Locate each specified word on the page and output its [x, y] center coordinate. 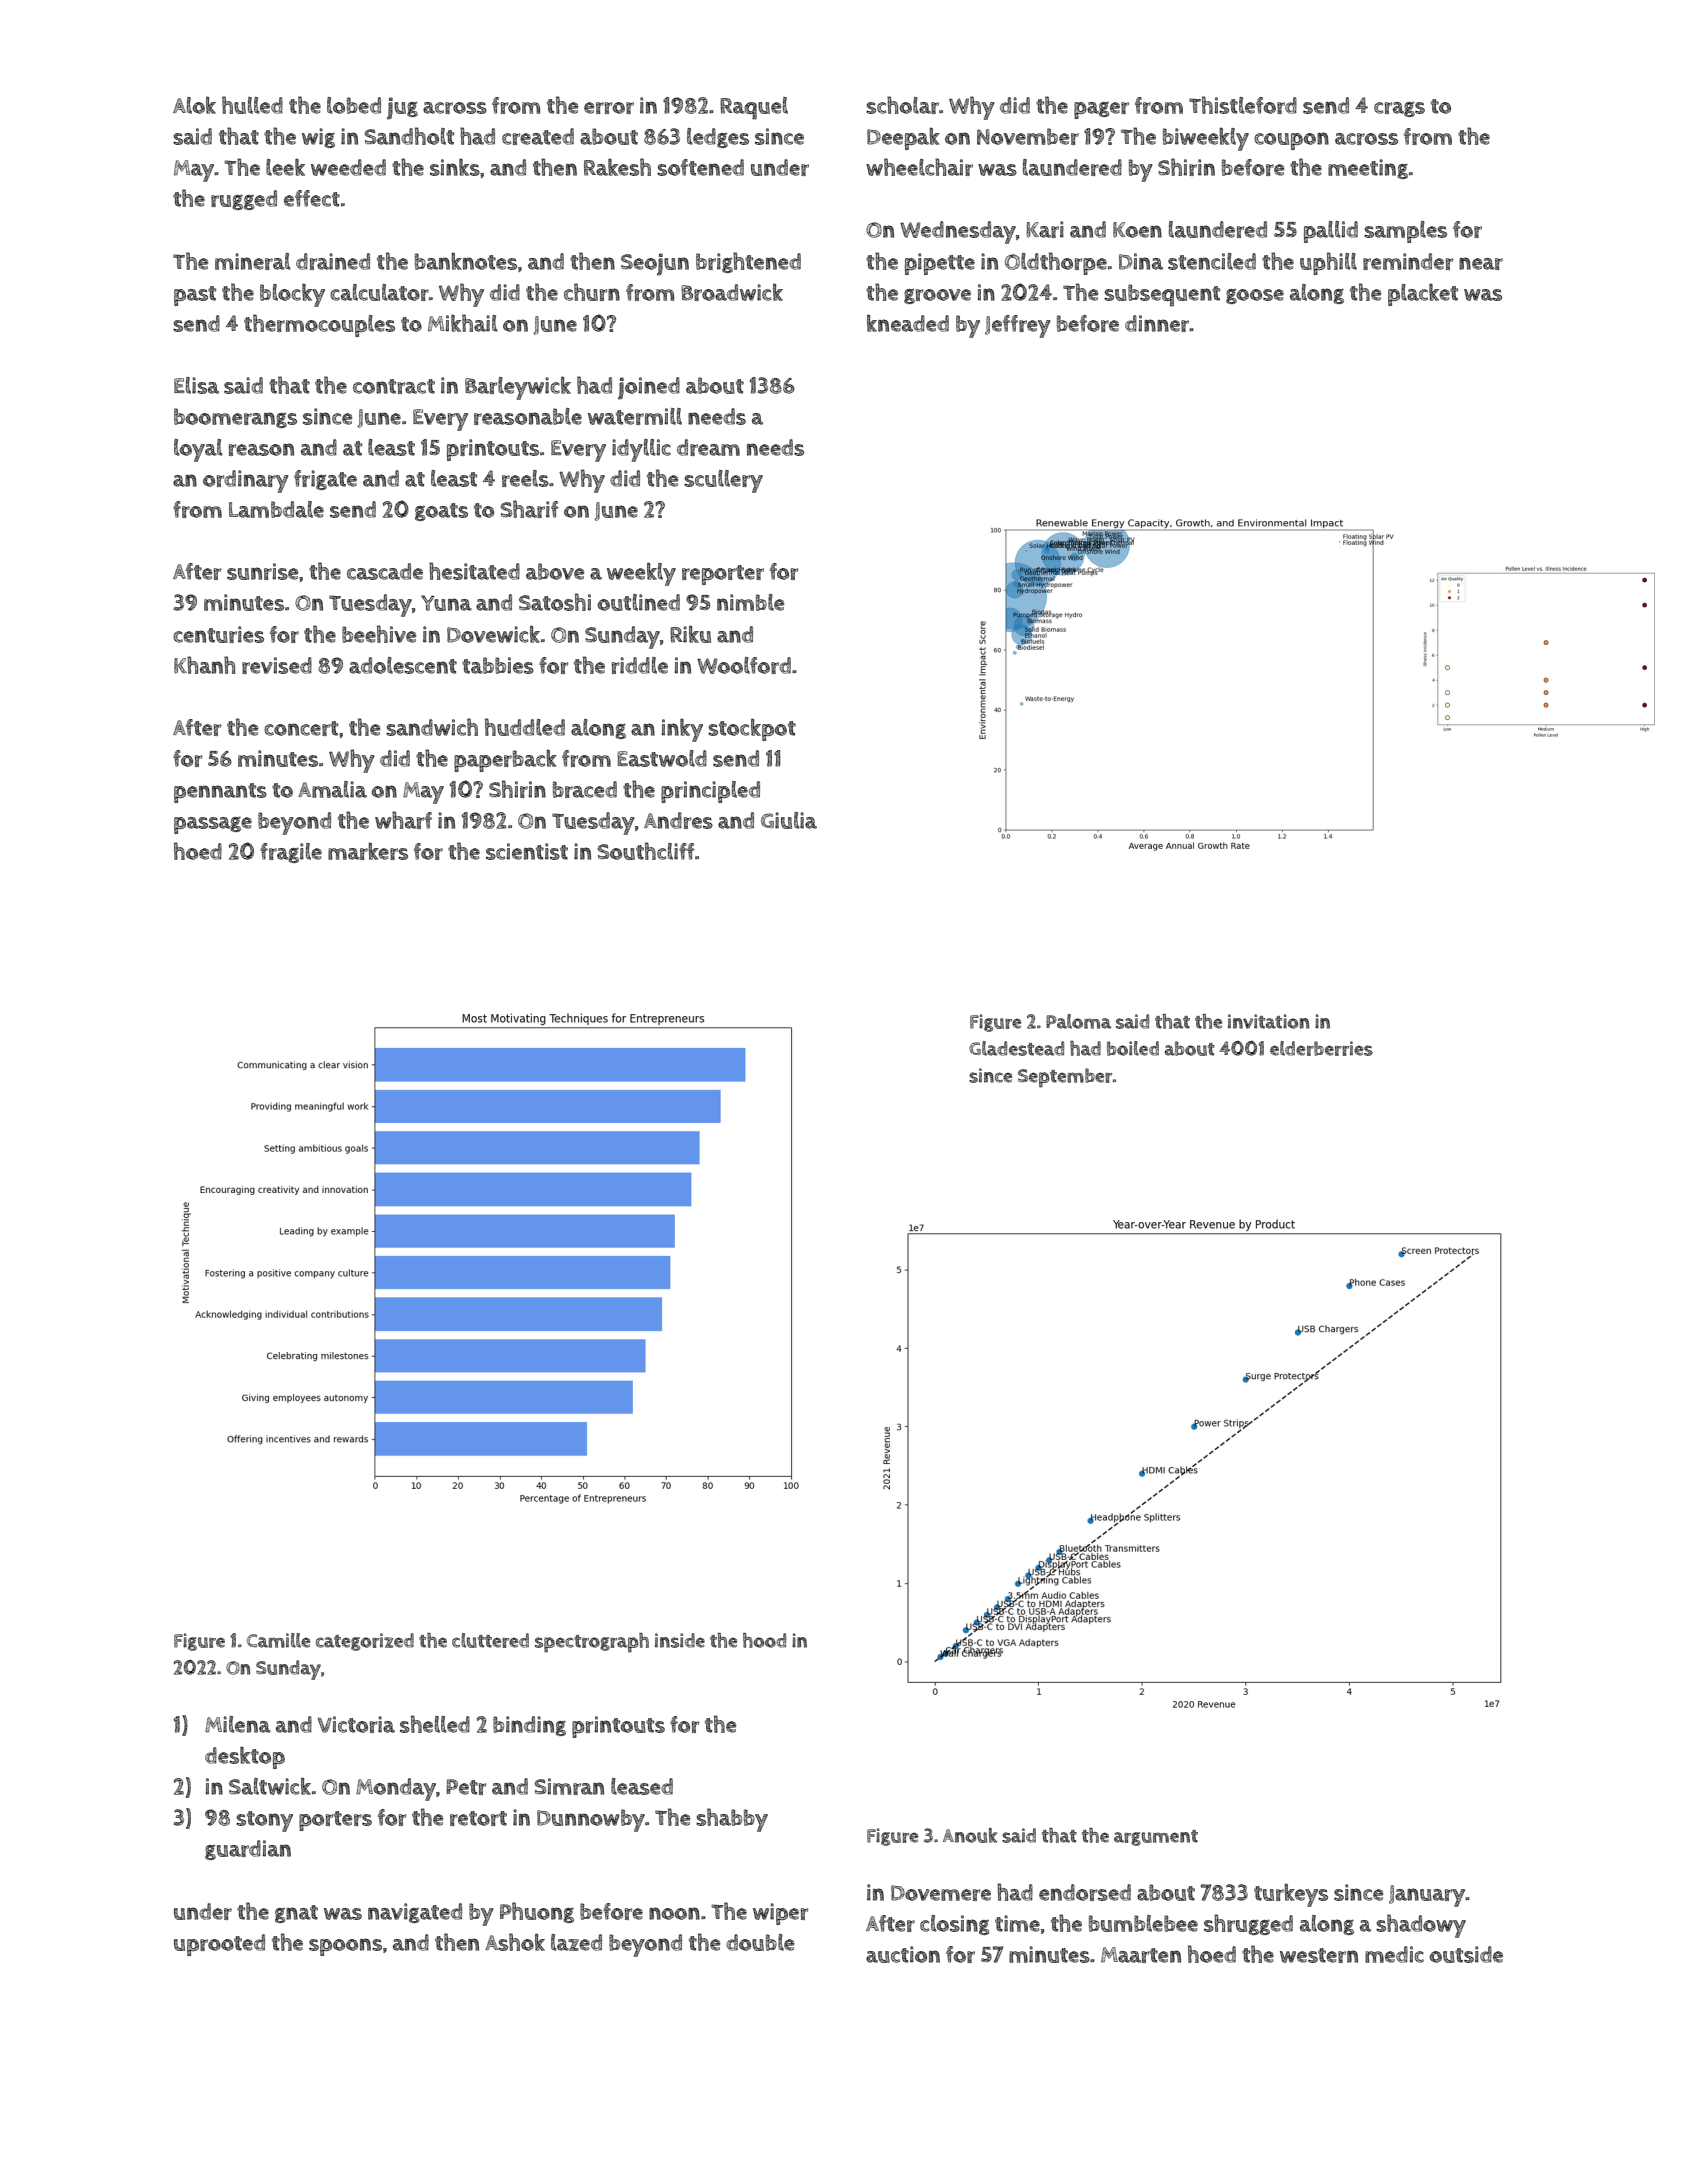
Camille [278, 1640]
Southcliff [646, 851]
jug [402, 108]
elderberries [1321, 1048]
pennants [220, 793]
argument [1156, 1838]
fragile [291, 853]
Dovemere [941, 1893]
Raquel [754, 108]
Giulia [789, 820]
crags [1399, 109]
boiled [1133, 1048]
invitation [1268, 1021]
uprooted [219, 1945]
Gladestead [1016, 1048]
